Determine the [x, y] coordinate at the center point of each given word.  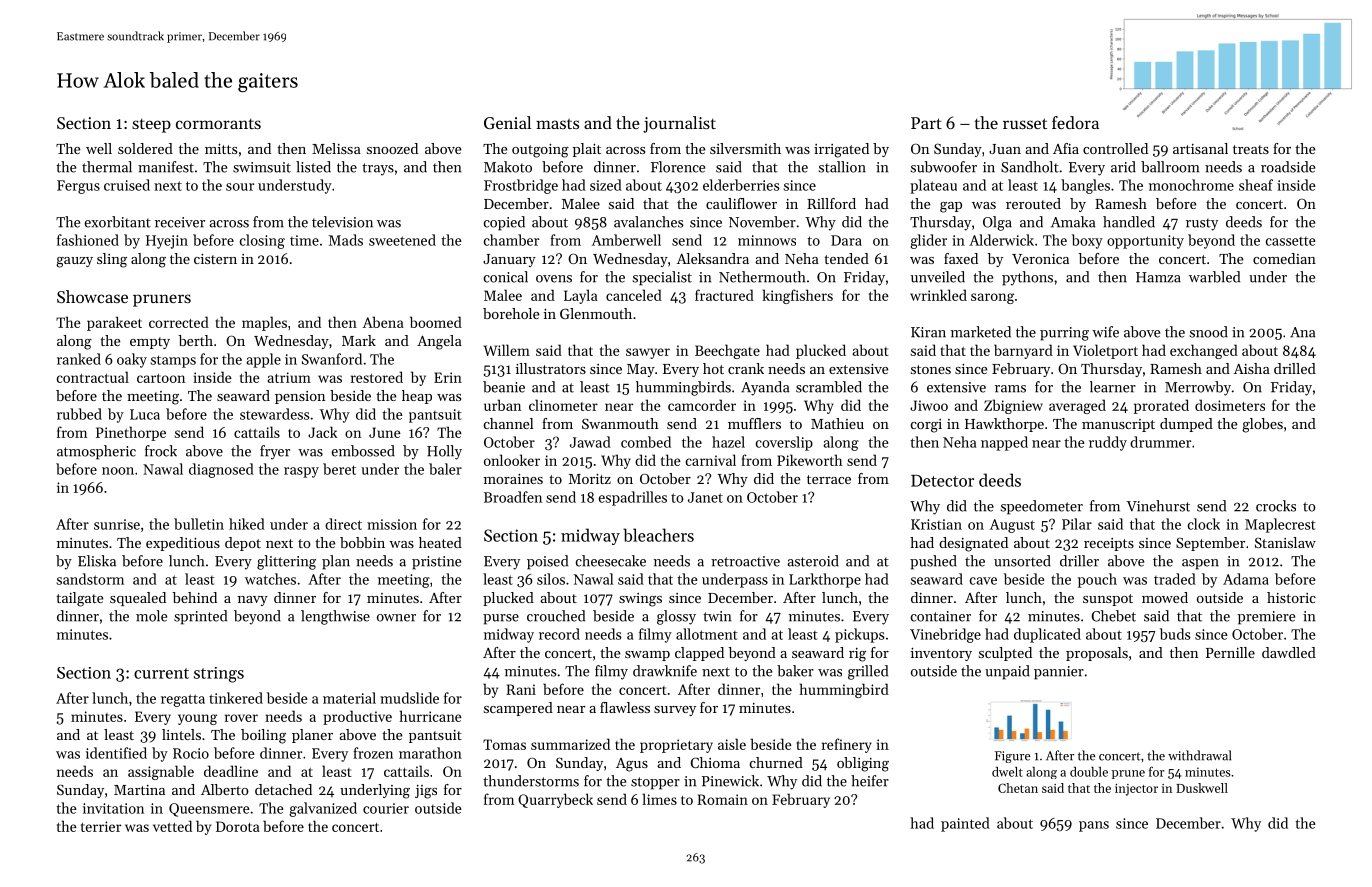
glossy [676, 617]
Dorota [238, 826]
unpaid [1007, 672]
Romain [722, 799]
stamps [173, 361]
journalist [679, 124]
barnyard [1023, 351]
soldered [145, 148]
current [161, 673]
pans [1094, 826]
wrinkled [938, 295]
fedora [1075, 122]
